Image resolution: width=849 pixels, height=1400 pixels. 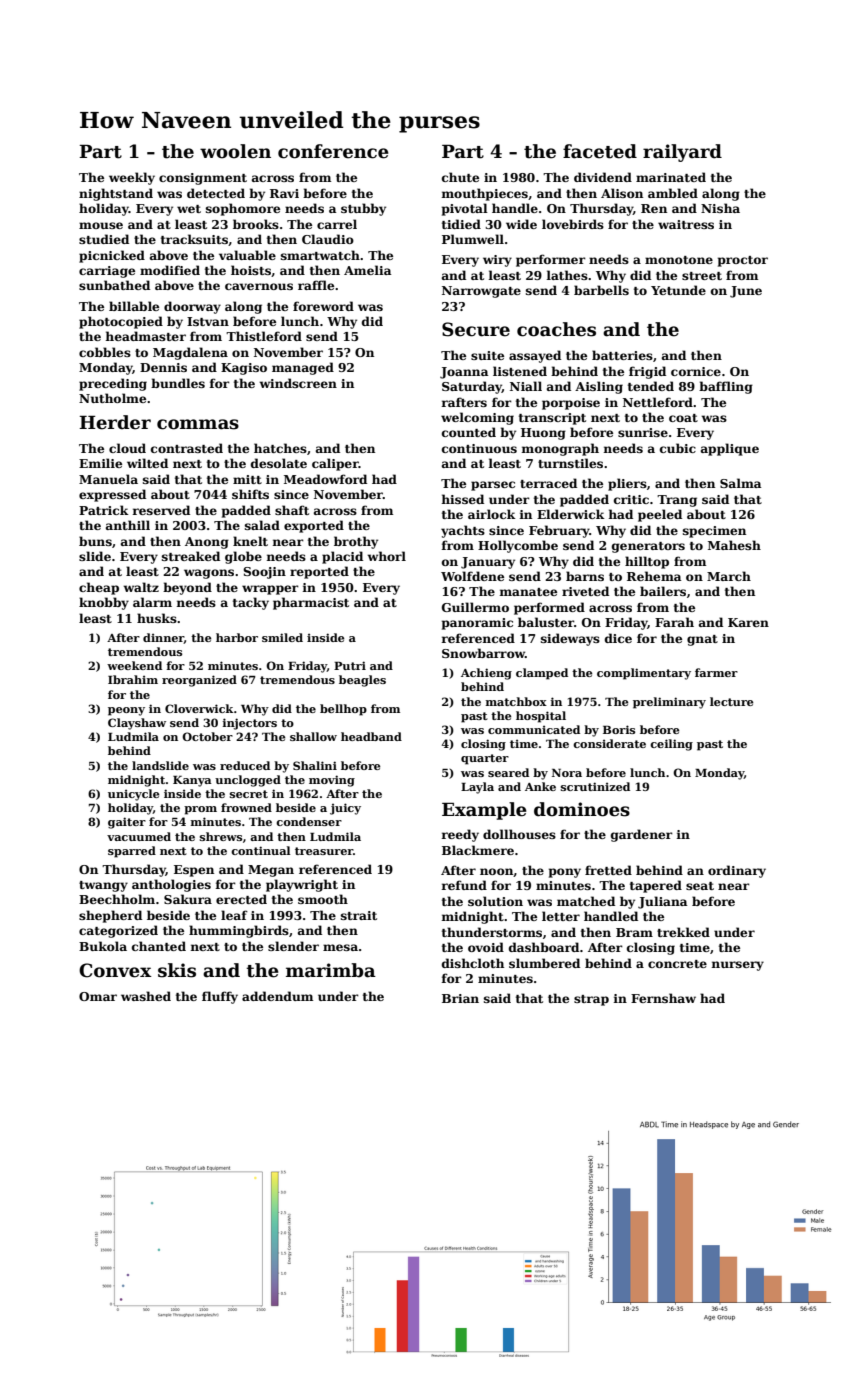 I want to click on Amelia, so click(x=368, y=270).
